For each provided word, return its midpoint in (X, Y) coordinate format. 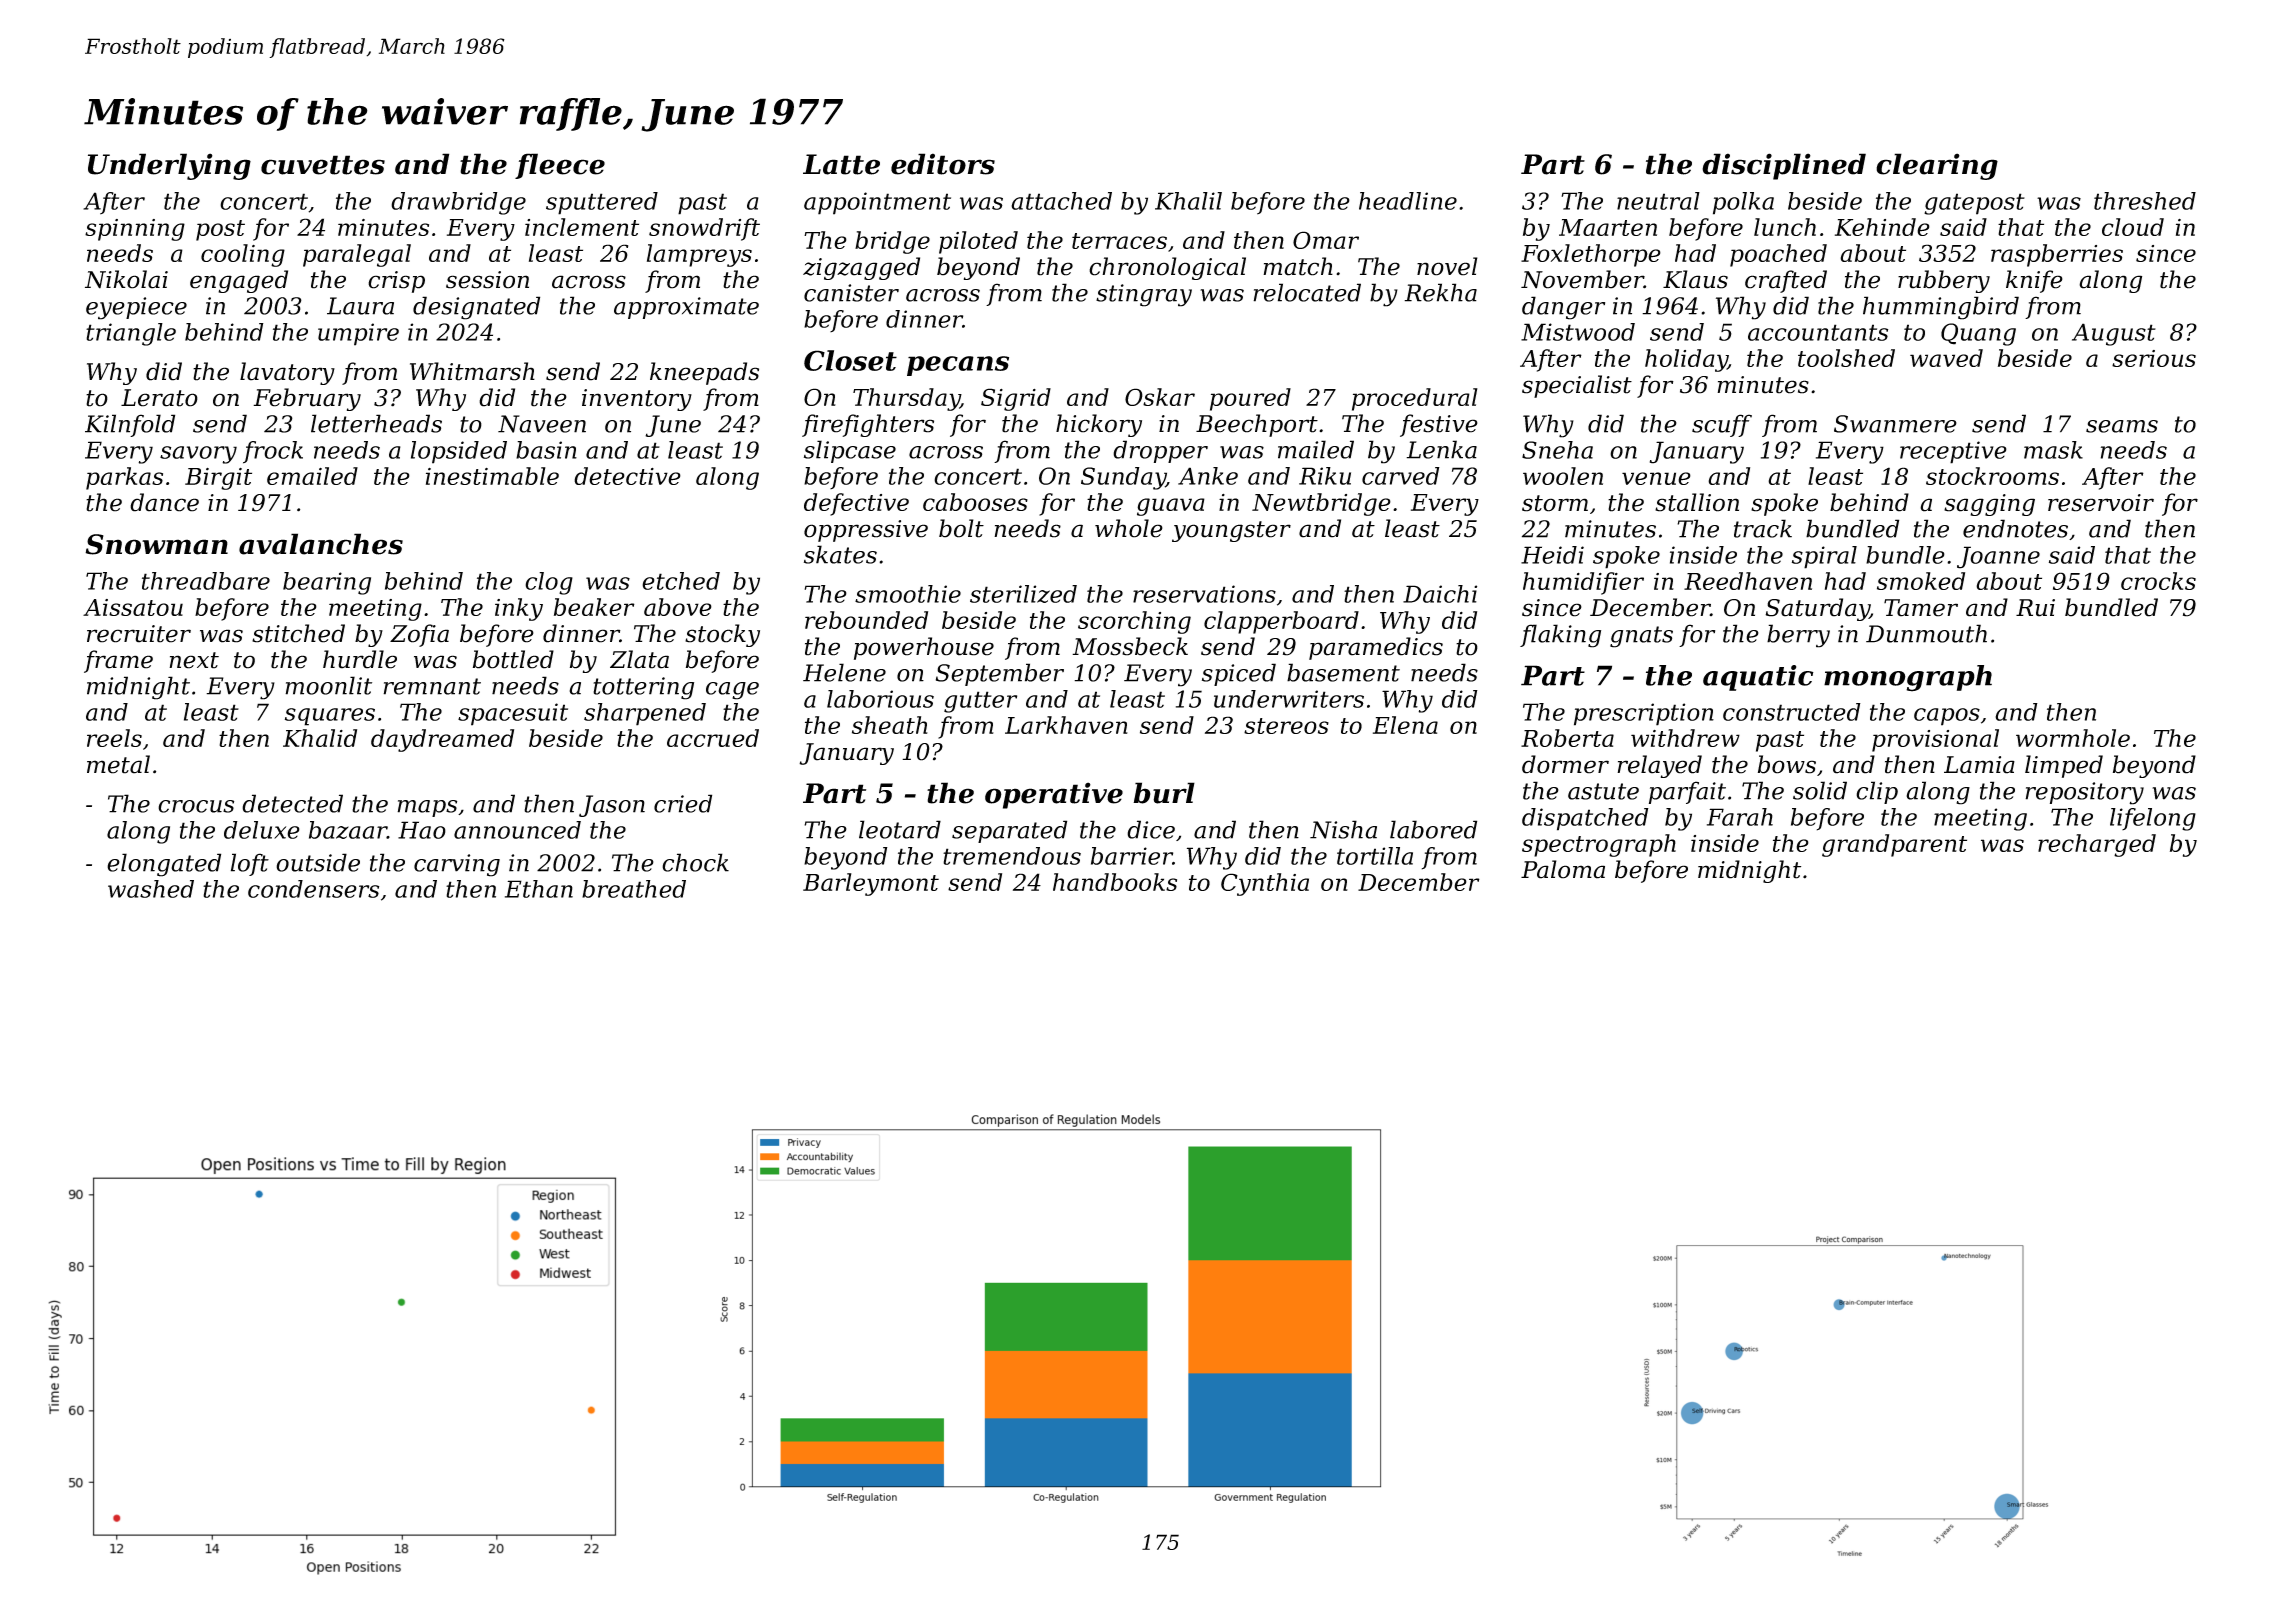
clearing (1937, 166)
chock (695, 862)
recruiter (139, 634)
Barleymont (871, 884)
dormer (1565, 764)
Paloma (1563, 869)
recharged (2097, 845)
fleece (560, 166)
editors (943, 164)
